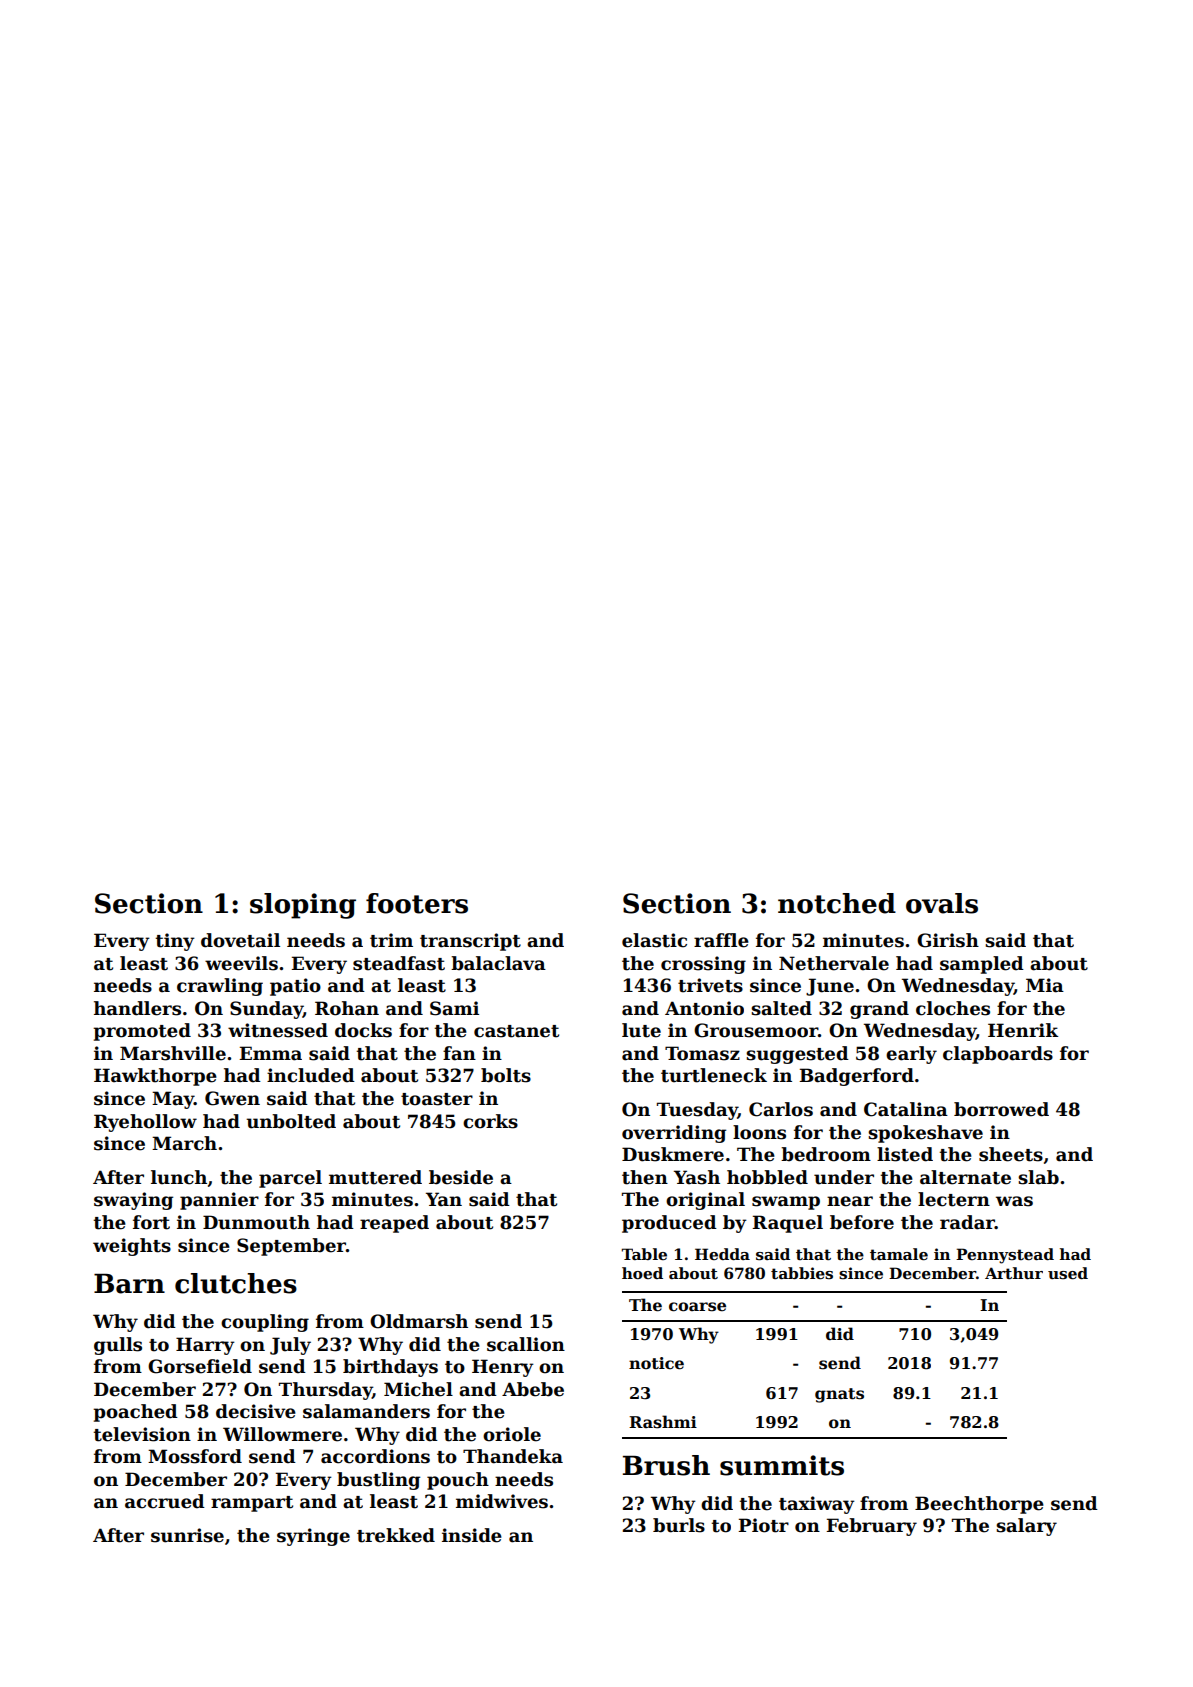 Image resolution: width=1193 pixels, height=1687 pixels. What do you see at coordinates (656, 1363) in the page?
I see `notice` at bounding box center [656, 1363].
